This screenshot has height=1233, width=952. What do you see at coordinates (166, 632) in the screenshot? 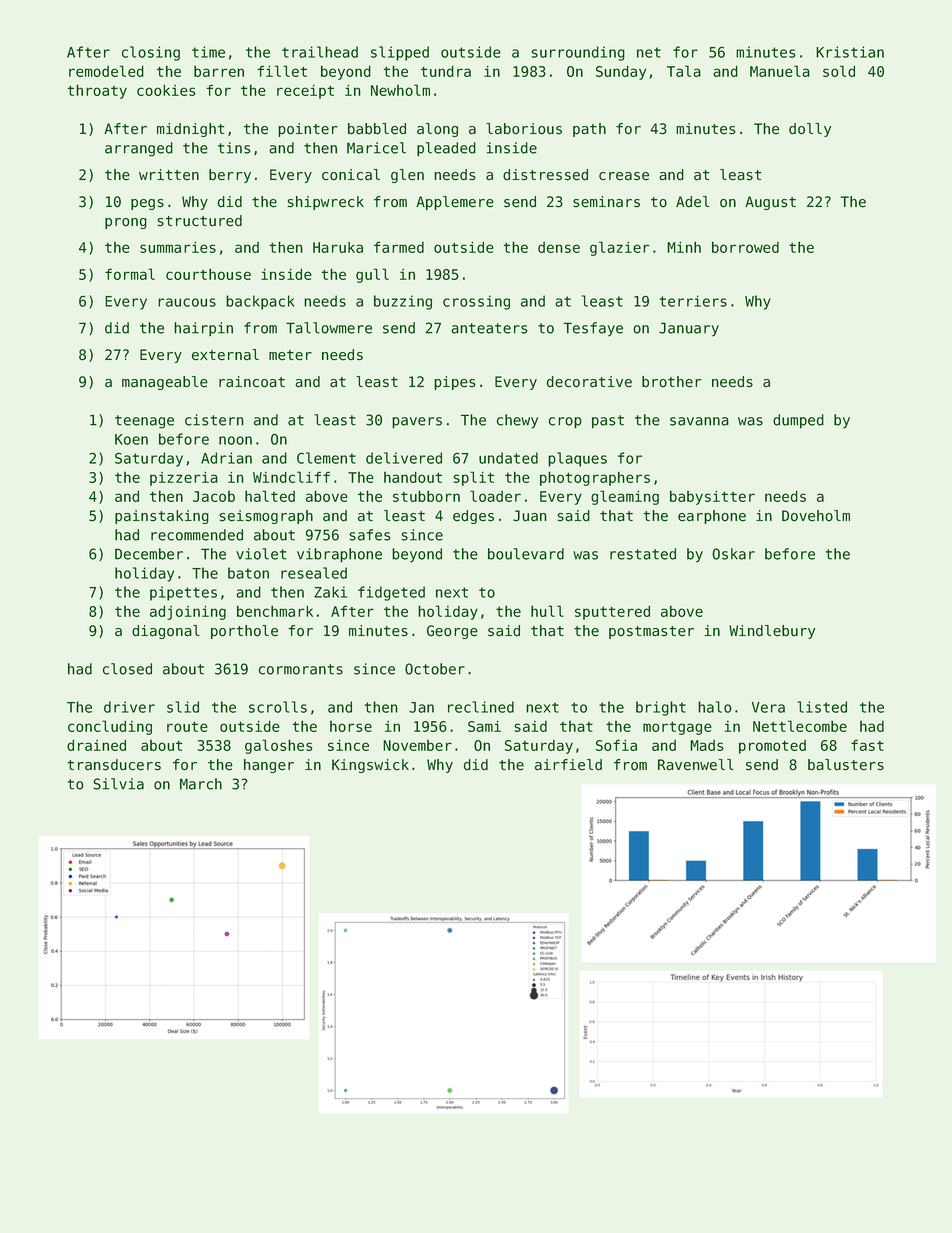
I see `diagonal` at bounding box center [166, 632].
